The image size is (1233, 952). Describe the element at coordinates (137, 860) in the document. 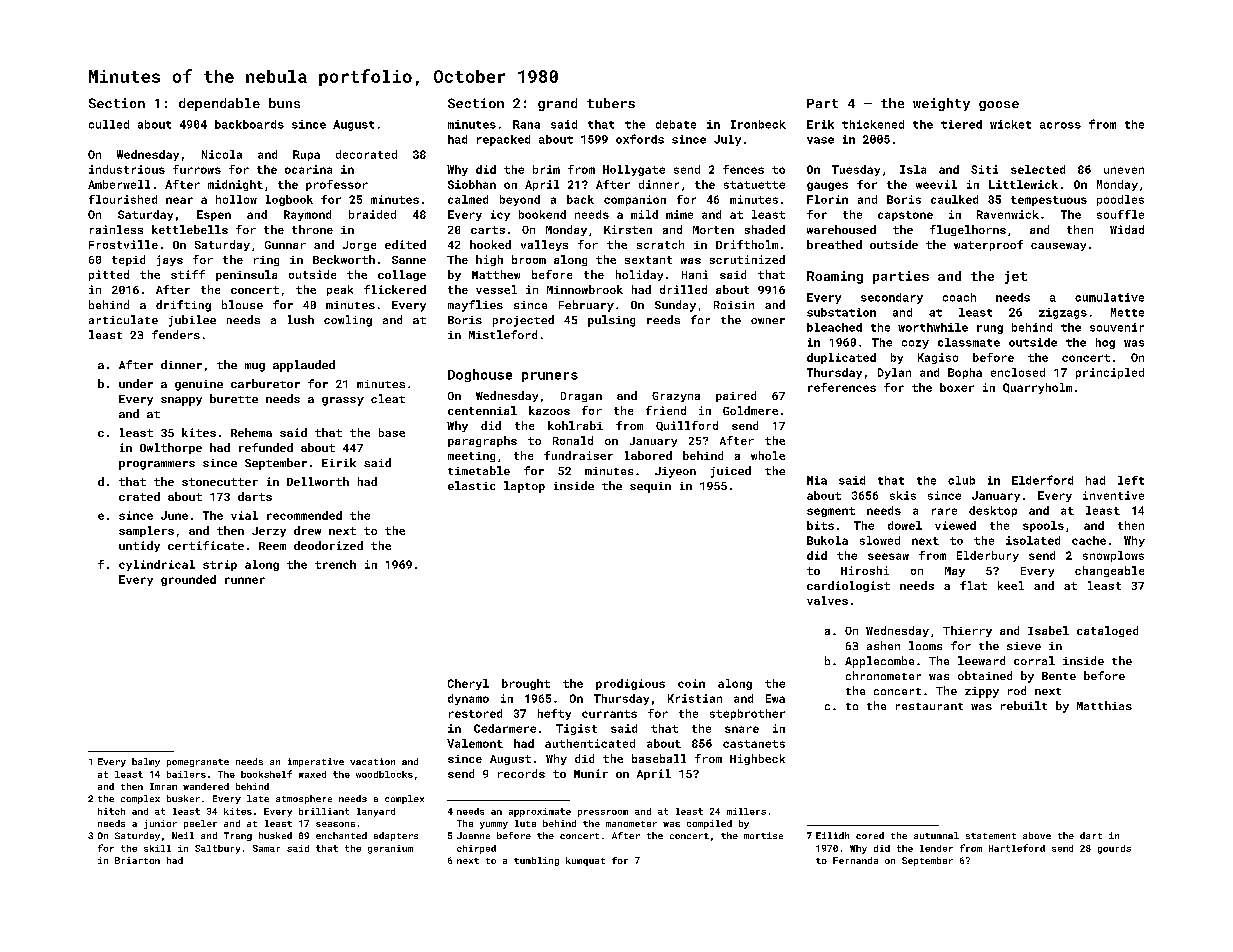

I see `Briarton` at that location.
